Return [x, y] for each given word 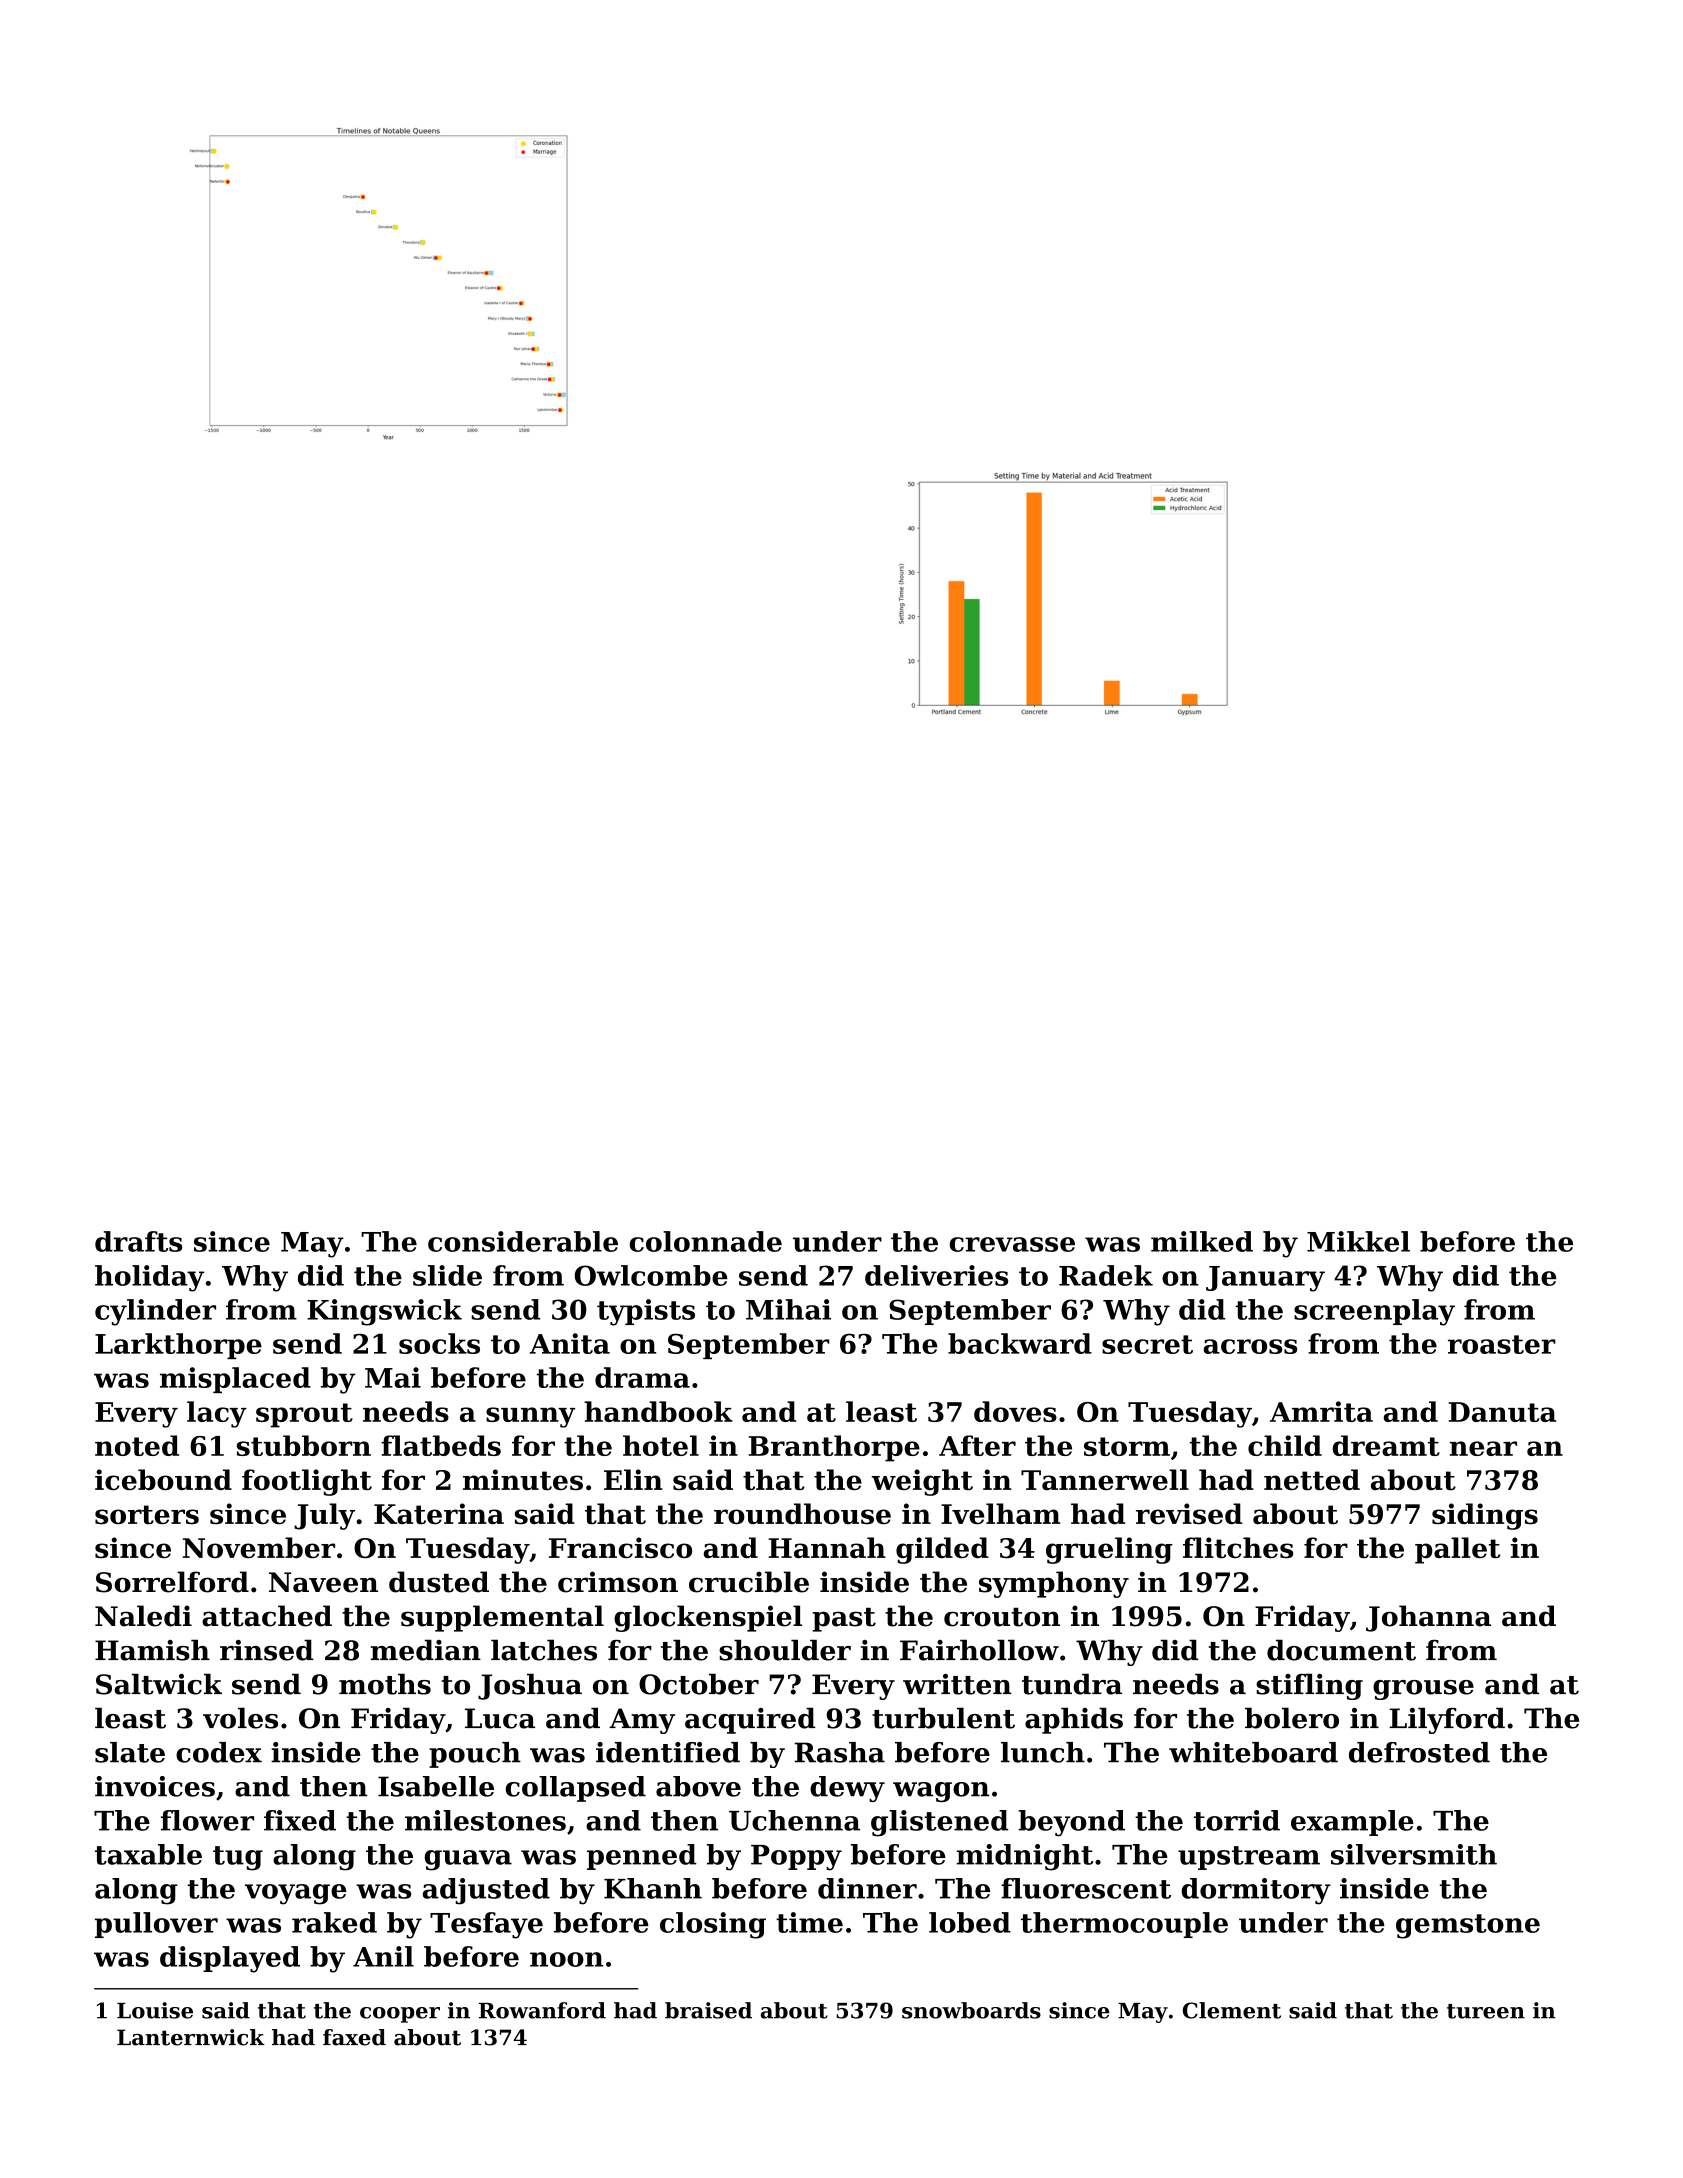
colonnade [705, 1241]
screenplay [1374, 1312]
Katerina [439, 1513]
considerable [523, 1241]
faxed [354, 2037]
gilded [942, 1550]
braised [708, 2010]
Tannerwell [1105, 1479]
